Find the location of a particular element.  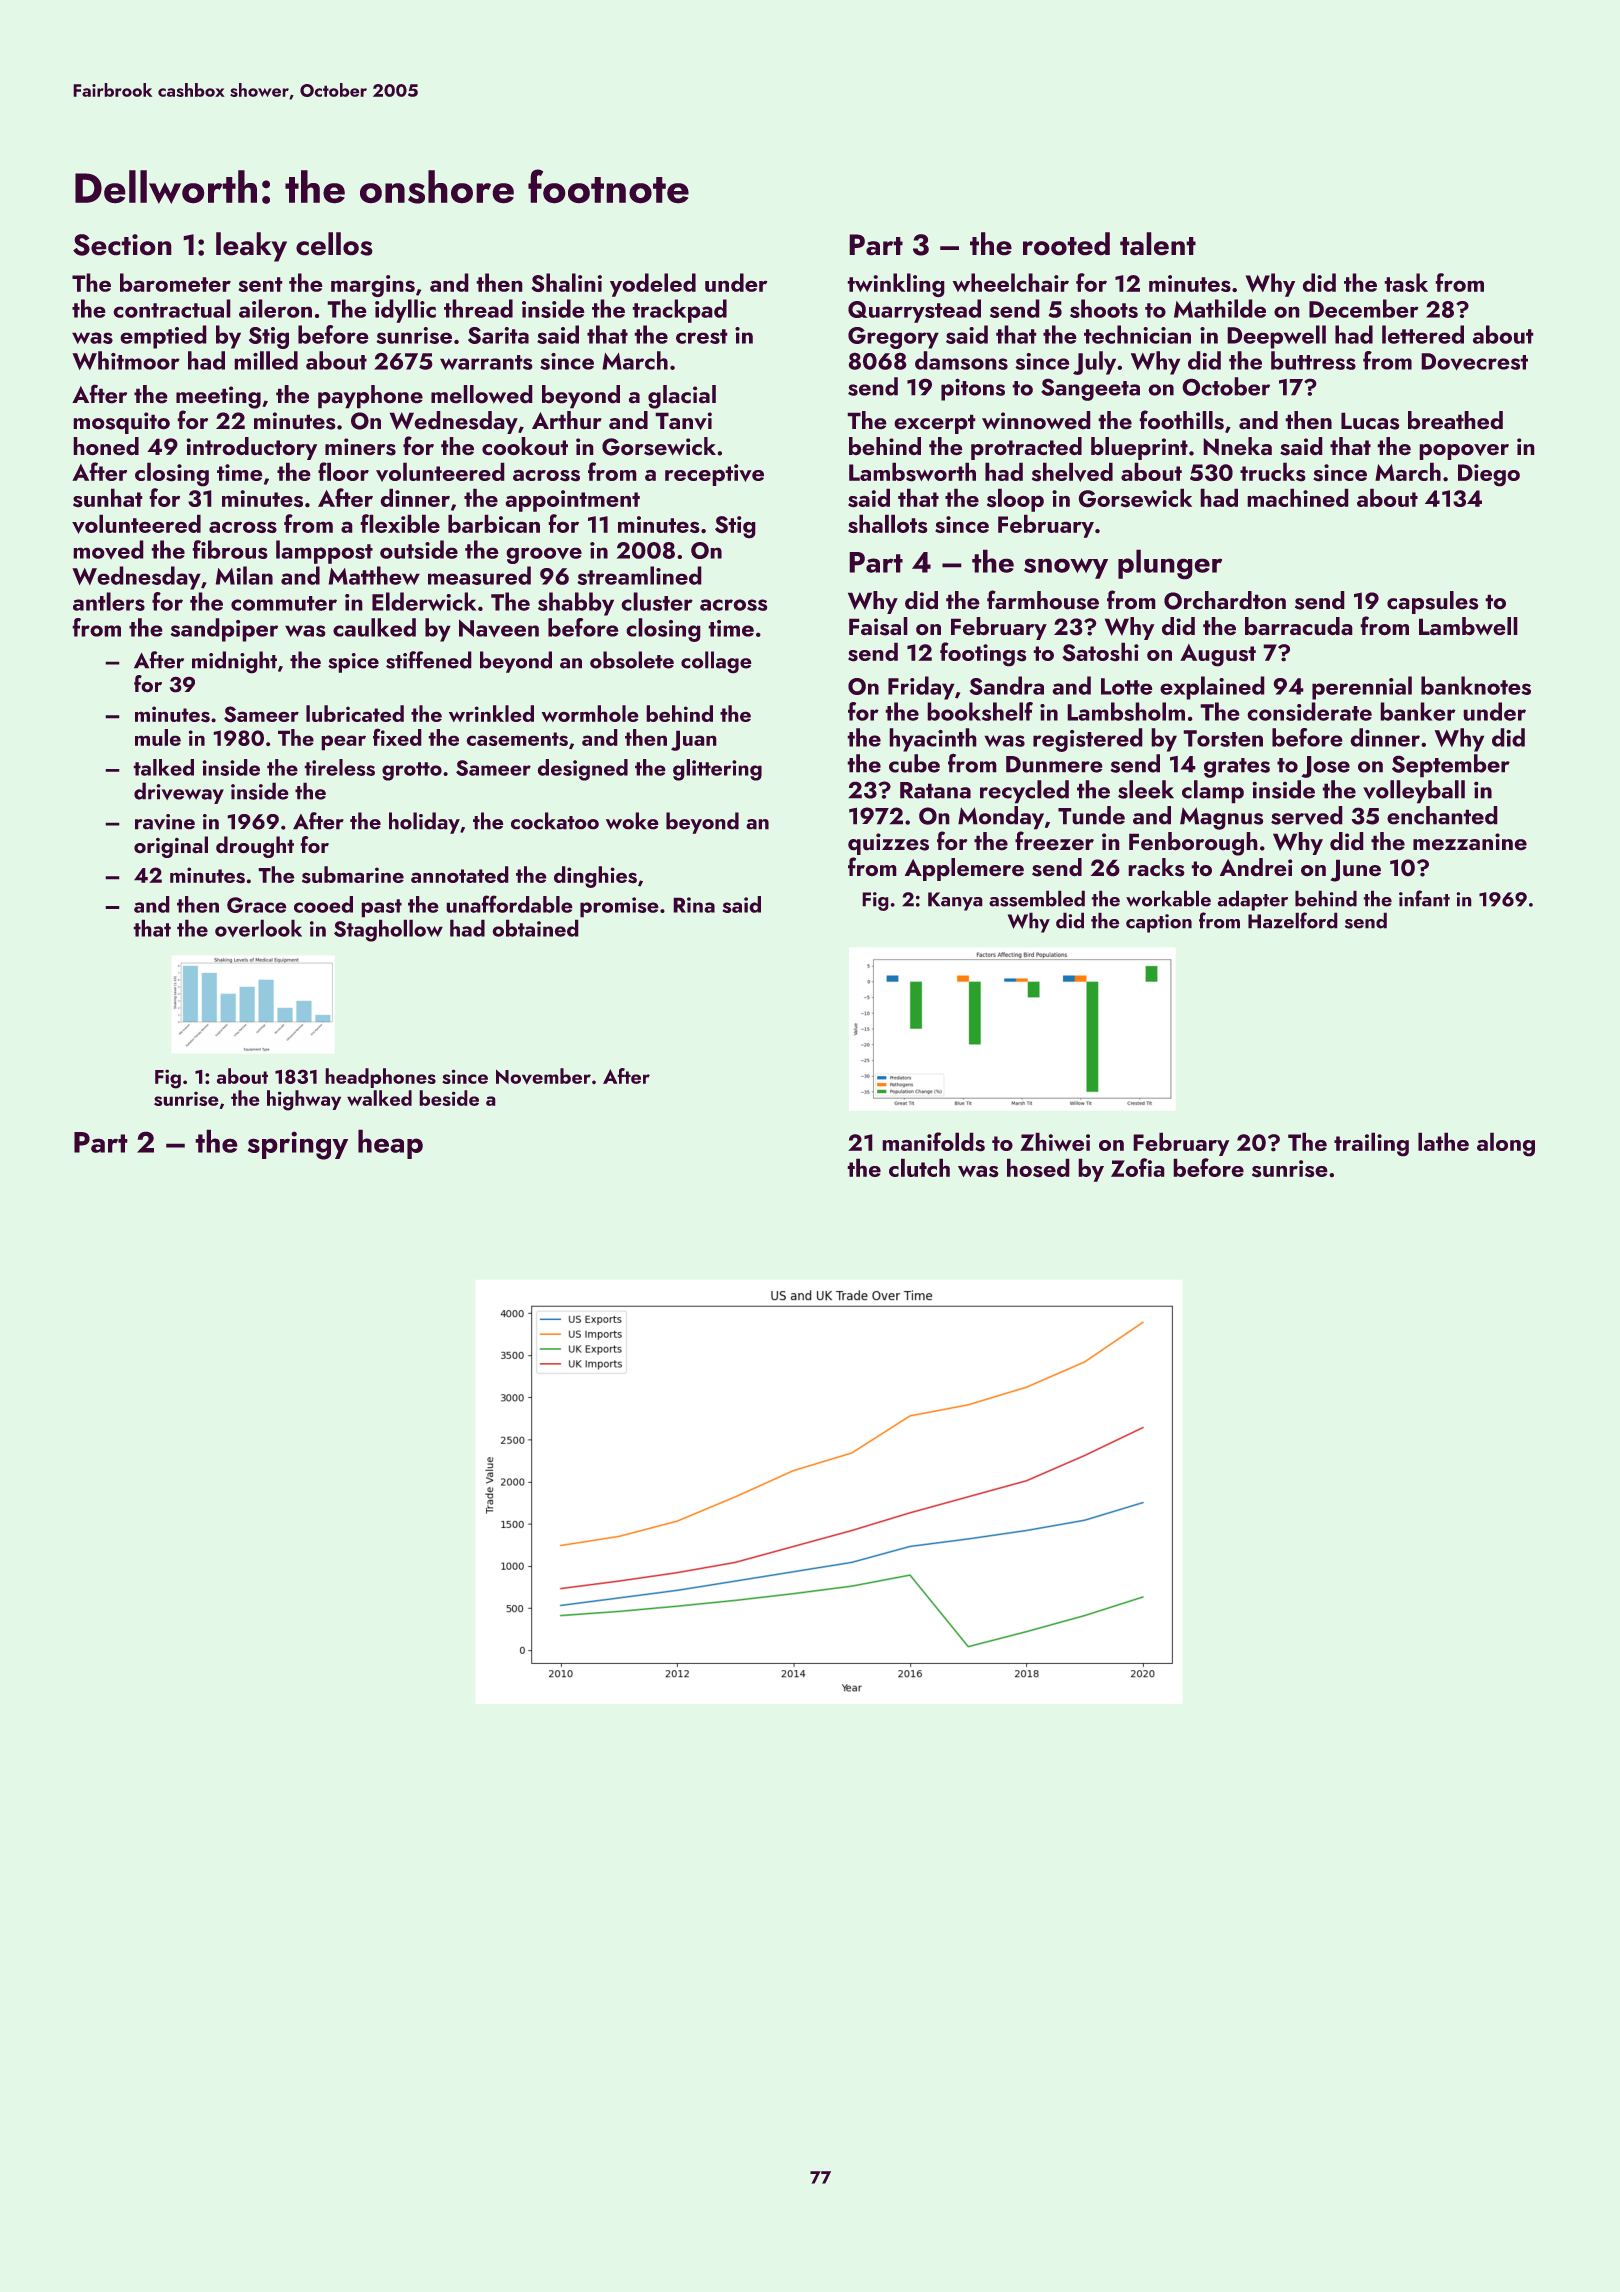

Hazelford is located at coordinates (1293, 920).
